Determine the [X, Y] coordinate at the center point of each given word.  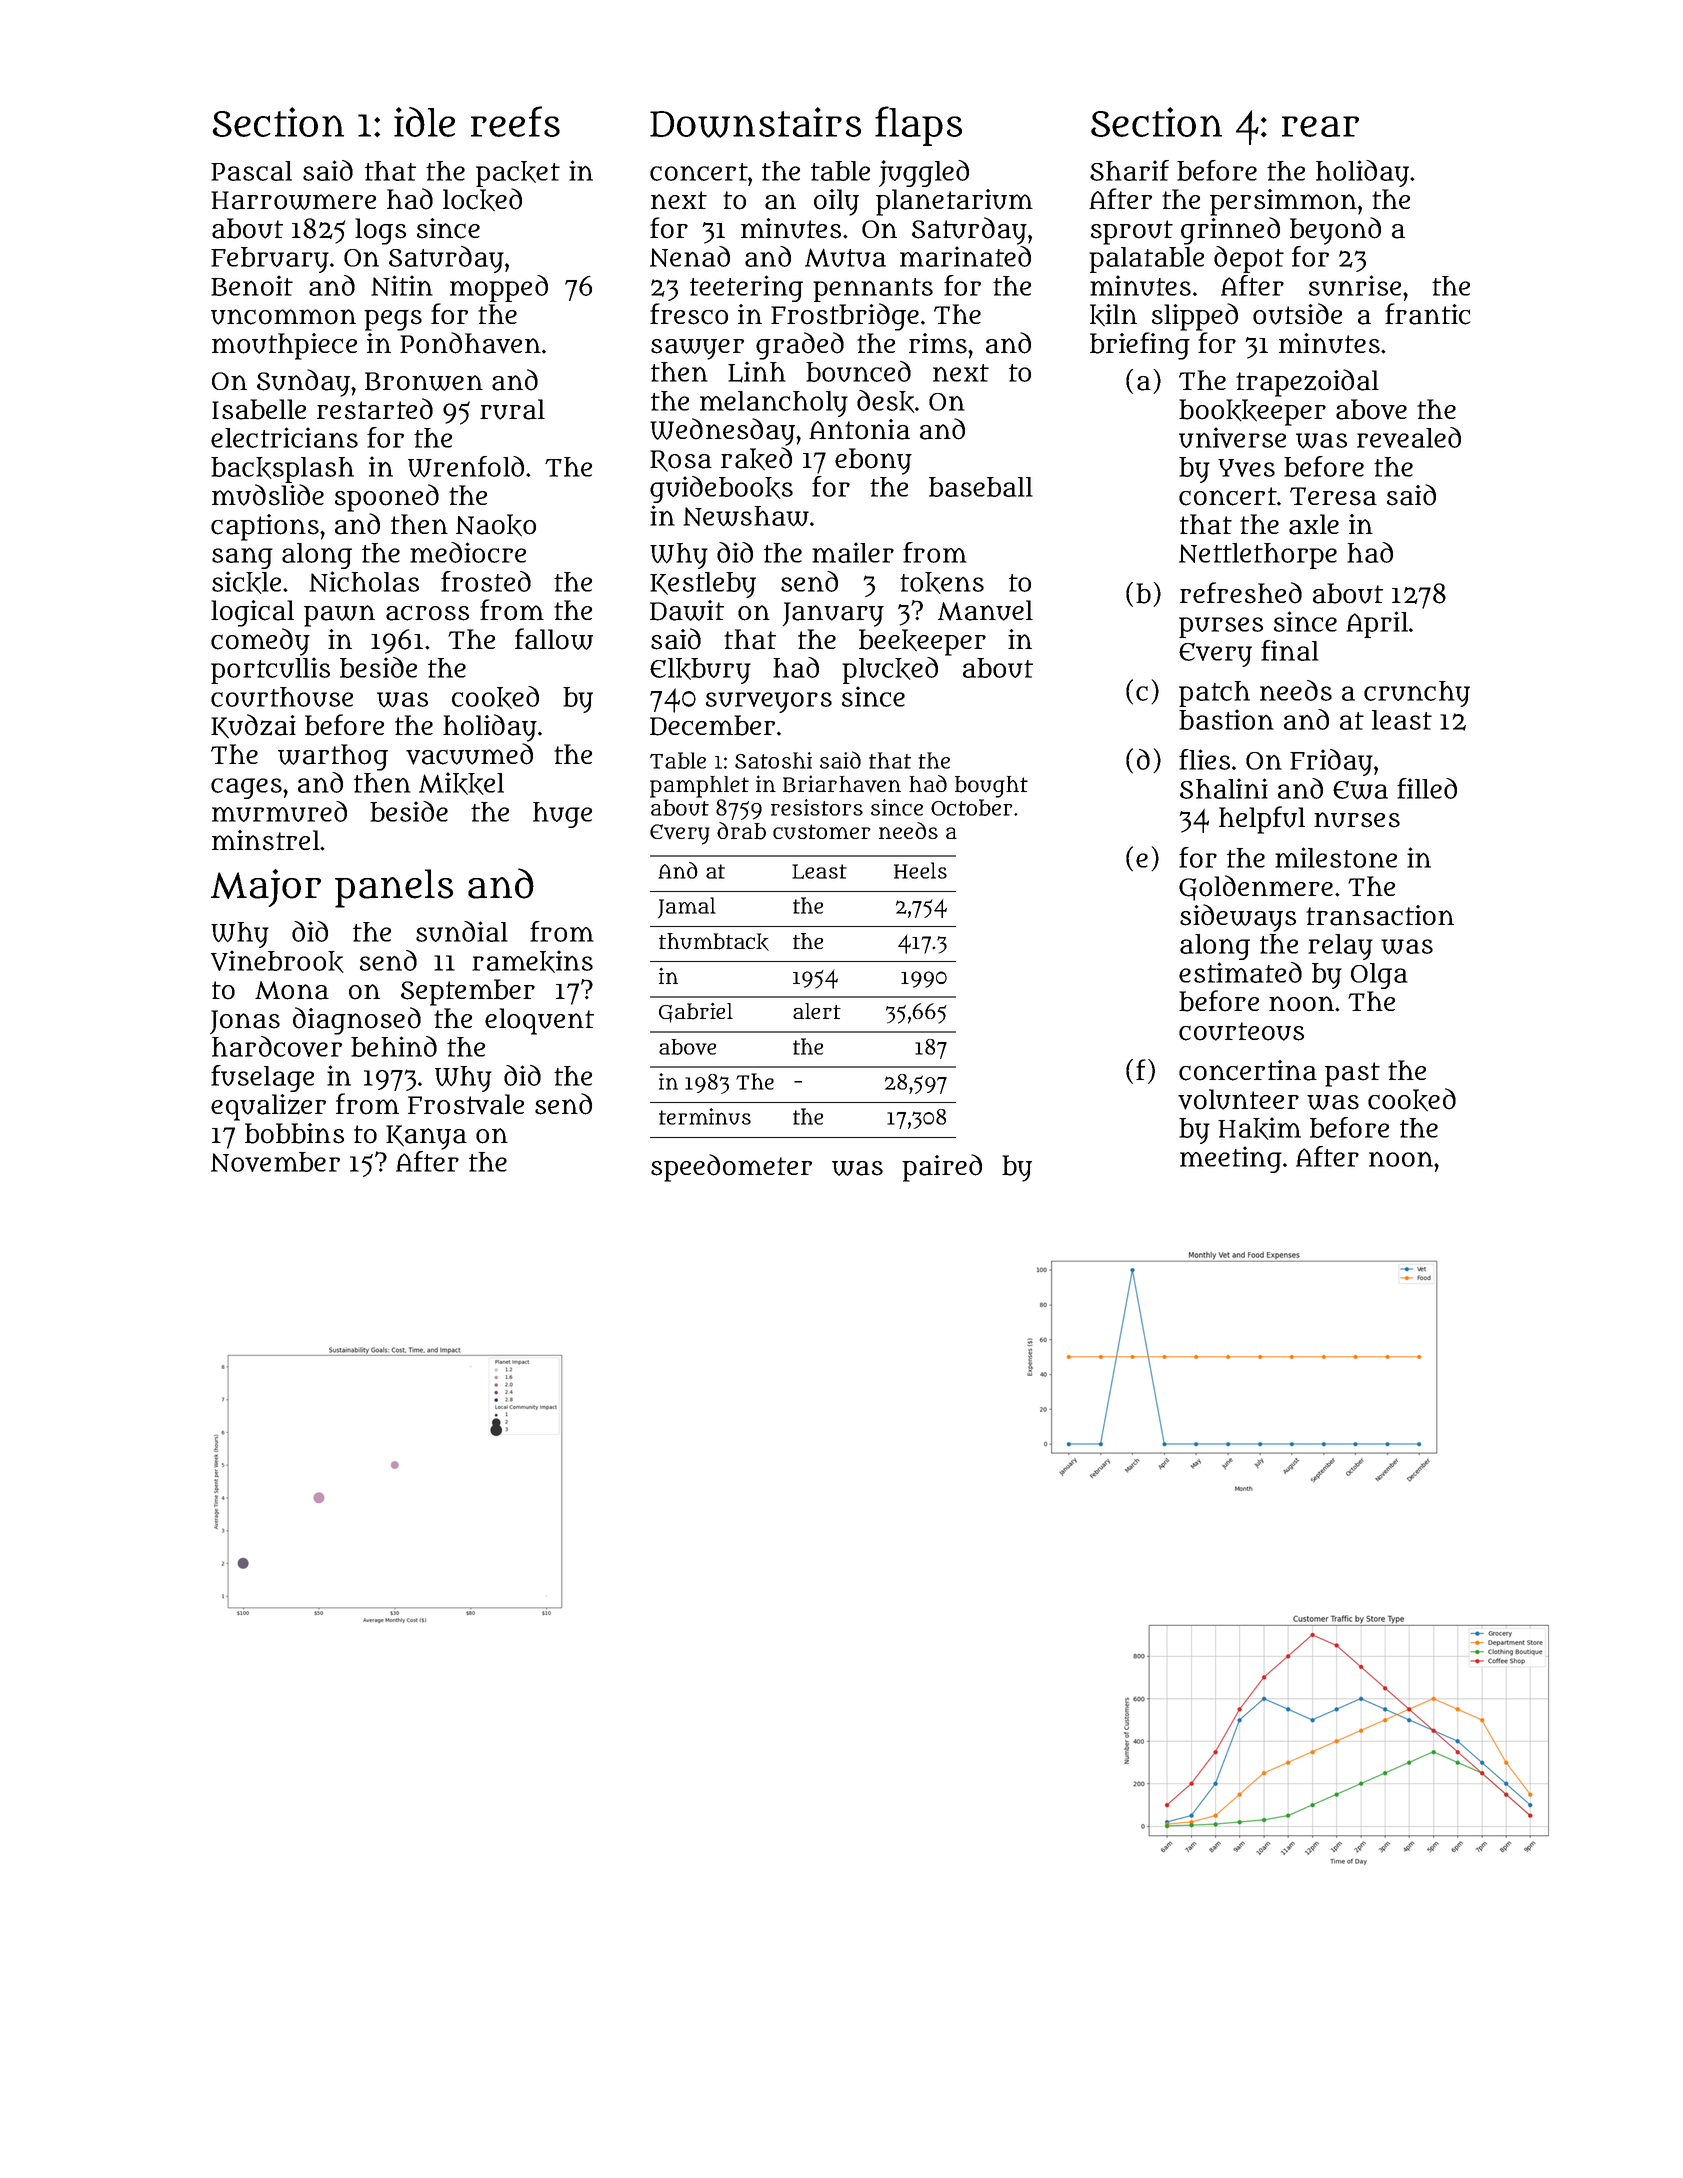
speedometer [731, 1168]
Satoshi [773, 760]
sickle [246, 582]
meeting [1231, 1159]
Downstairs [755, 122]
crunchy [1417, 694]
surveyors [769, 702]
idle [424, 122]
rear [1320, 126]
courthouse [282, 697]
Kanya [426, 1137]
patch [1214, 694]
